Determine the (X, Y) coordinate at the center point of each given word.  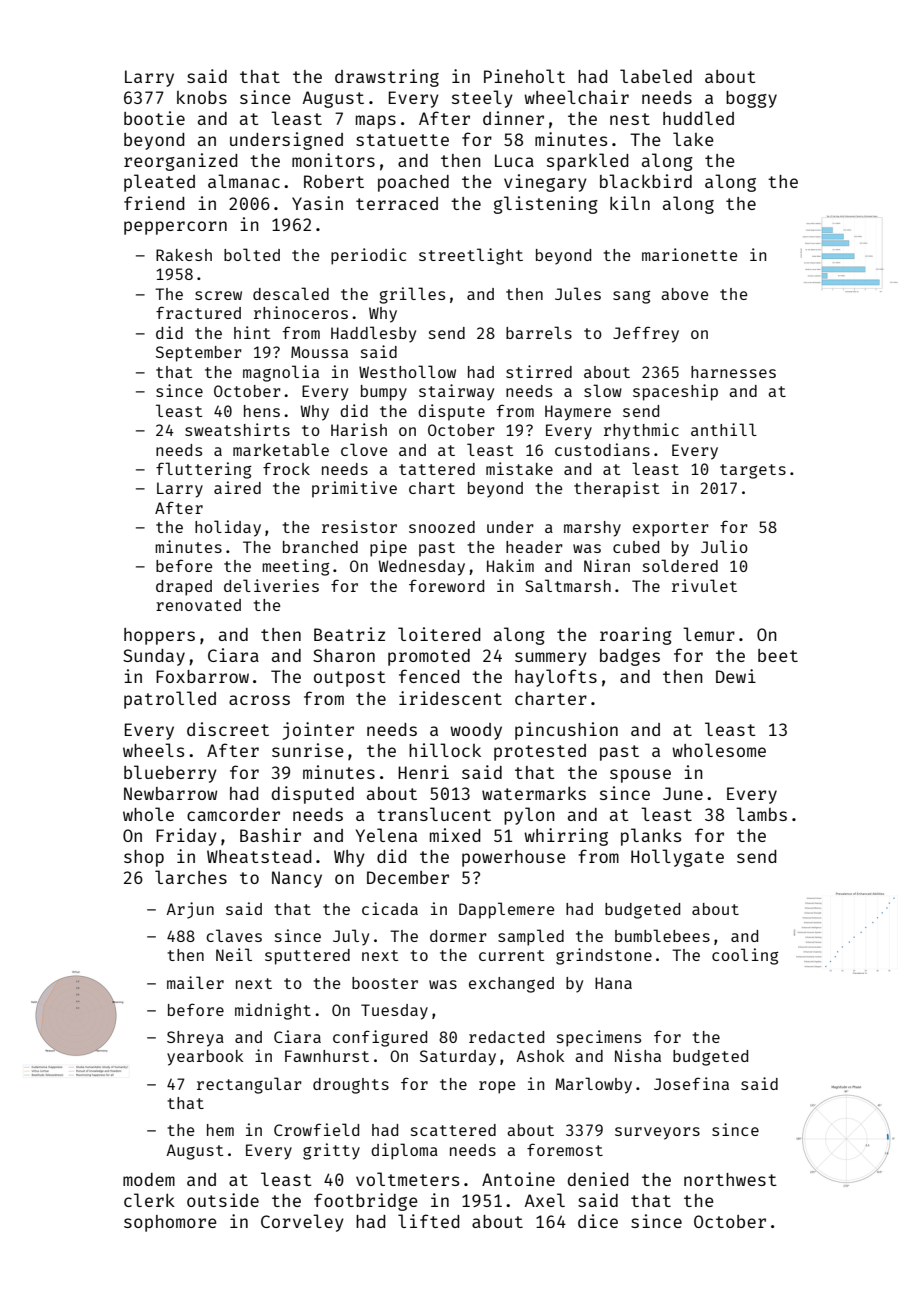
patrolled (170, 700)
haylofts (556, 678)
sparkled (587, 162)
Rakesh (184, 255)
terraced (397, 203)
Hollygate (677, 858)
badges (630, 657)
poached (413, 183)
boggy (751, 99)
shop (144, 858)
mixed (455, 835)
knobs (202, 97)
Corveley (302, 1223)
